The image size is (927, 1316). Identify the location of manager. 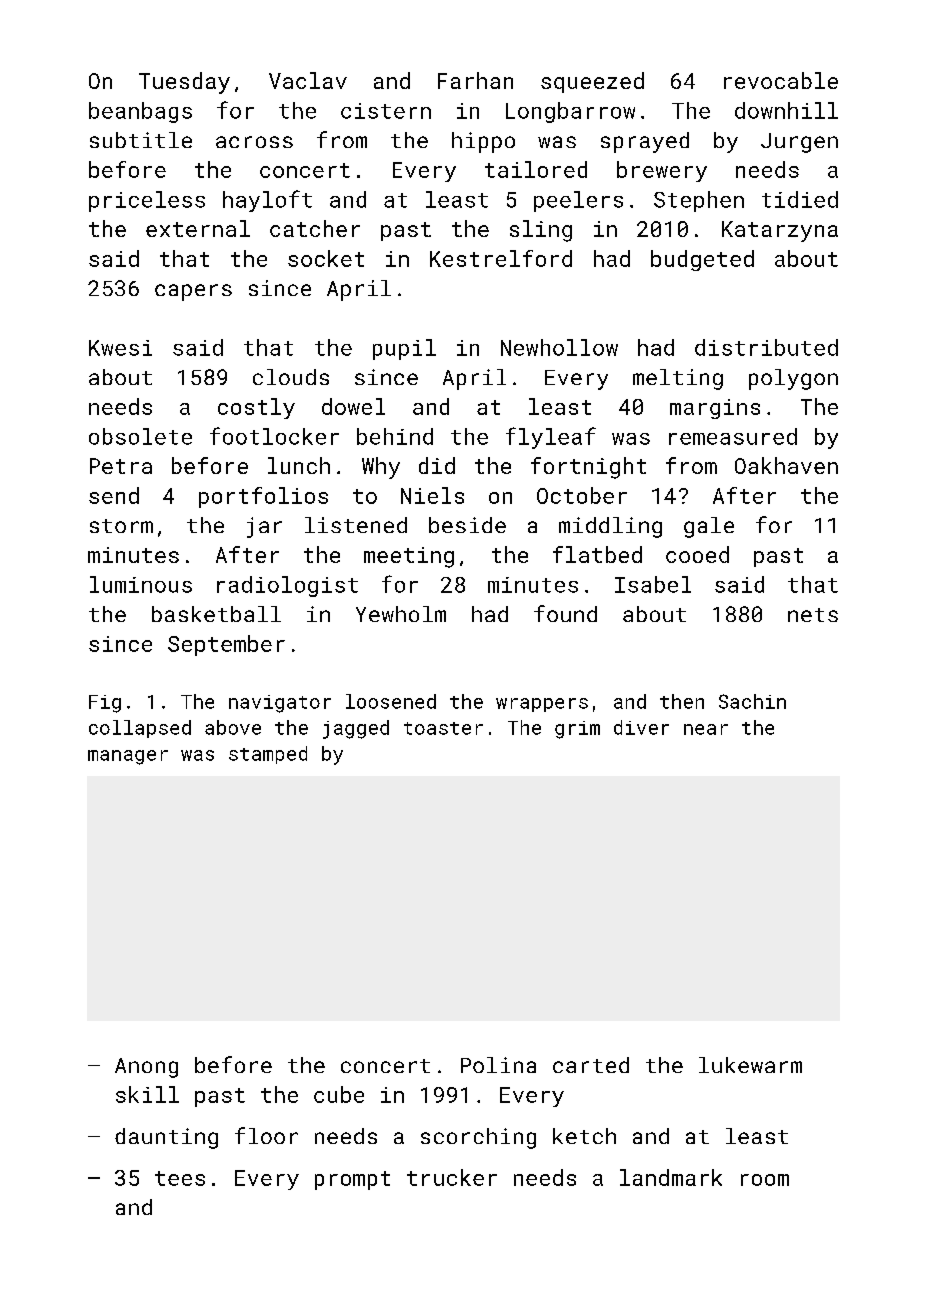
(128, 757).
